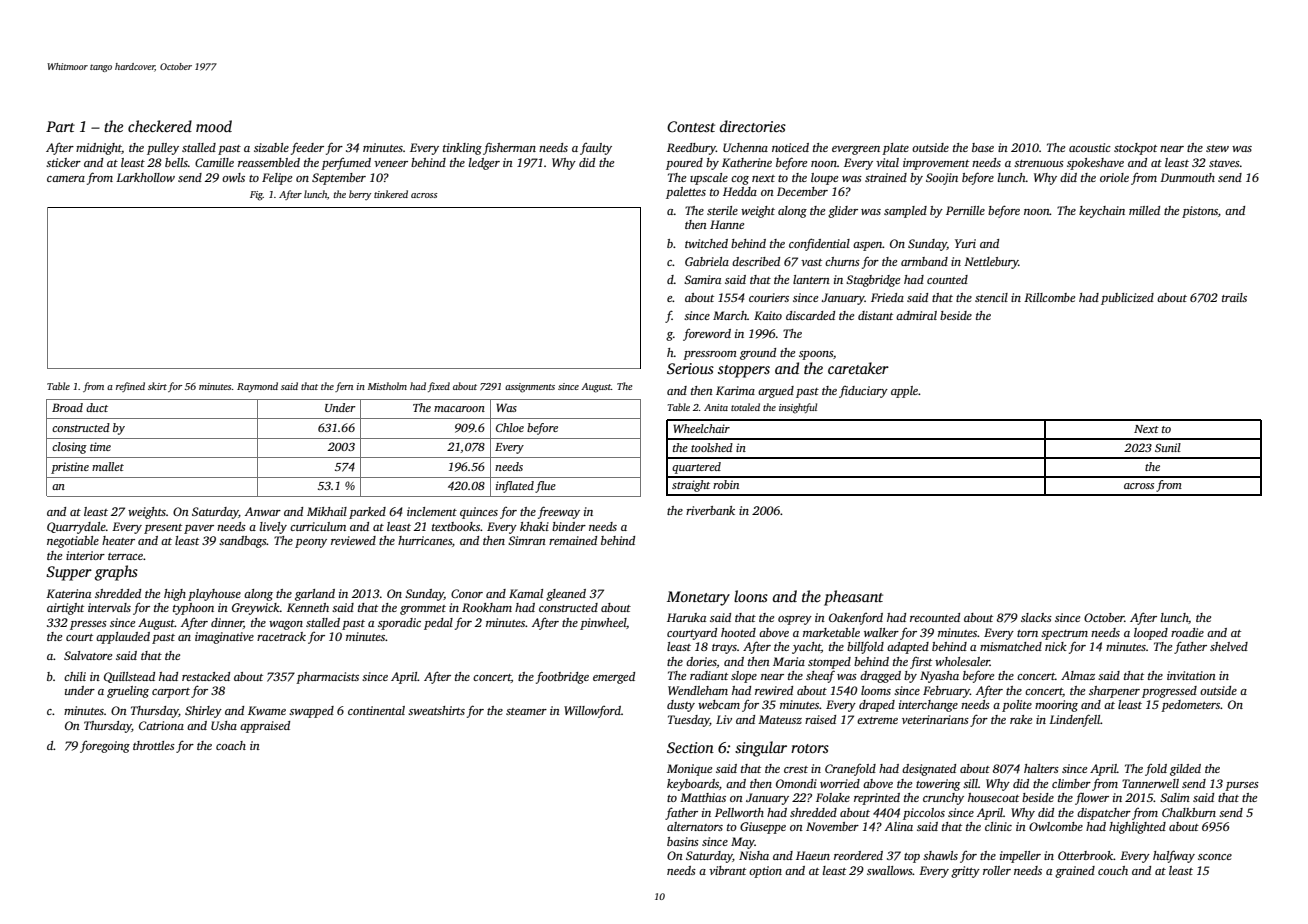 This screenshot has height=924, width=1308. What do you see at coordinates (965, 243) in the screenshot?
I see `Yuri` at bounding box center [965, 243].
